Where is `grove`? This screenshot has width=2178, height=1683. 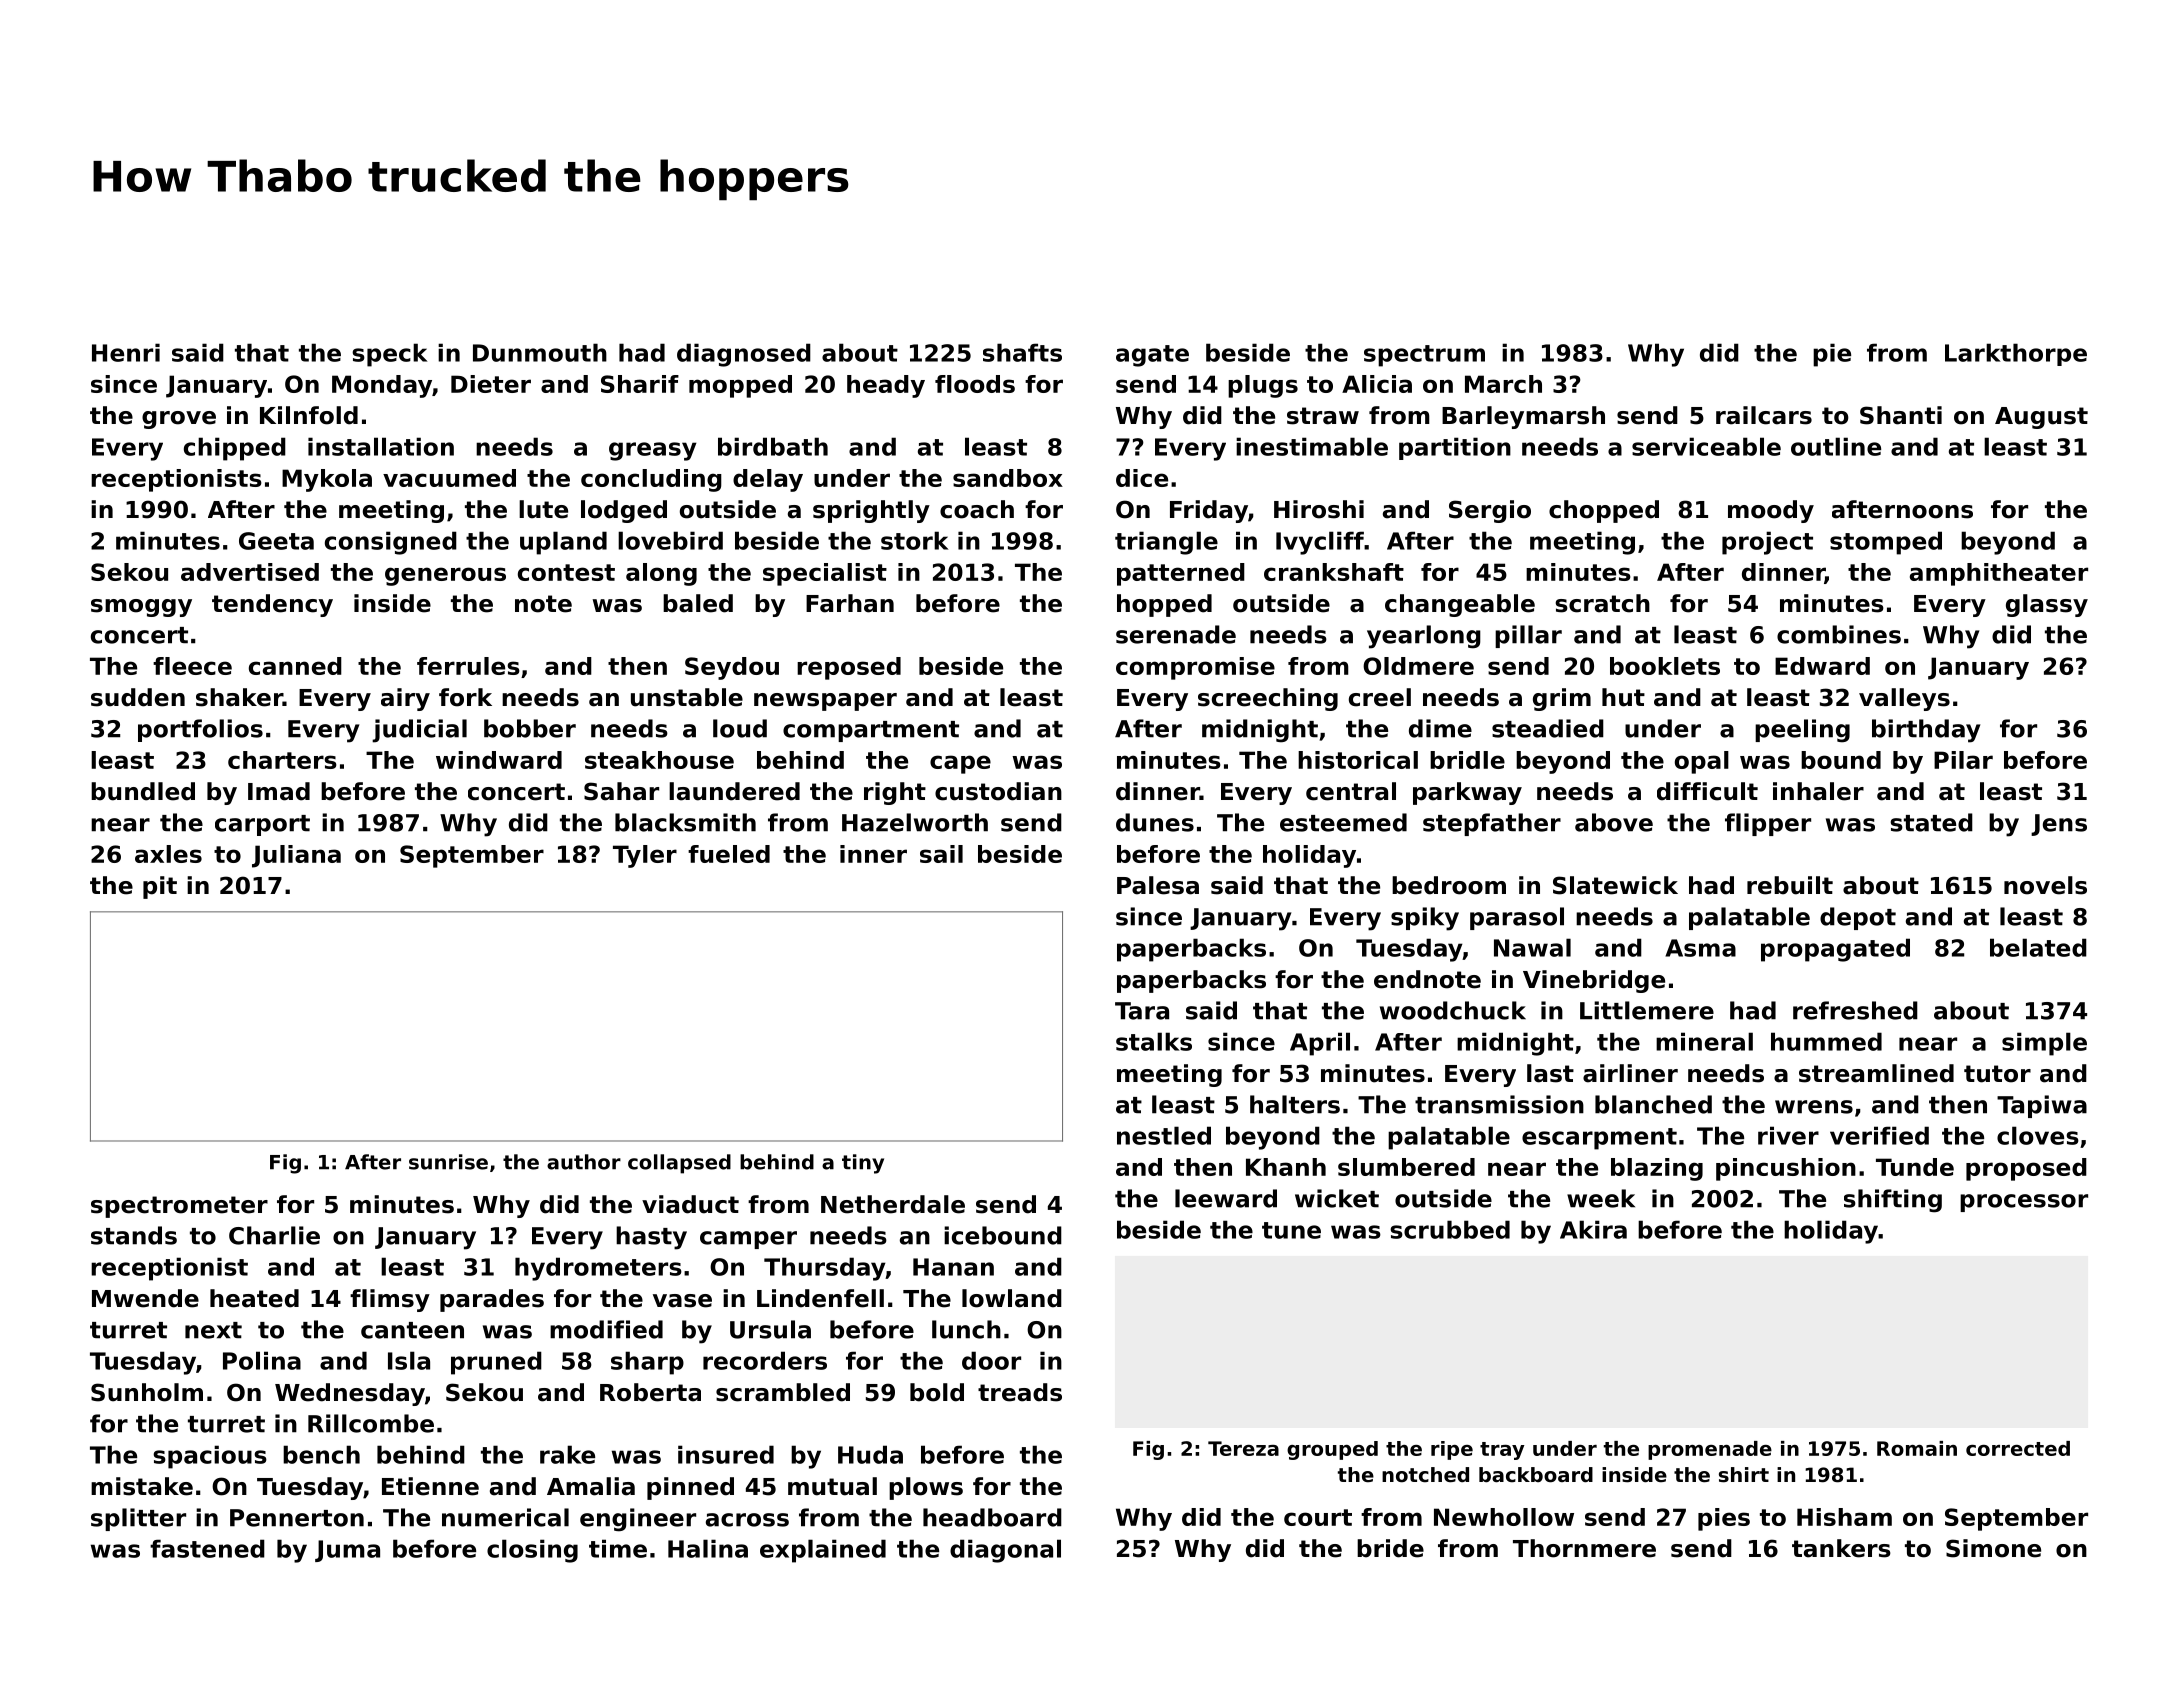 grove is located at coordinates (179, 420).
